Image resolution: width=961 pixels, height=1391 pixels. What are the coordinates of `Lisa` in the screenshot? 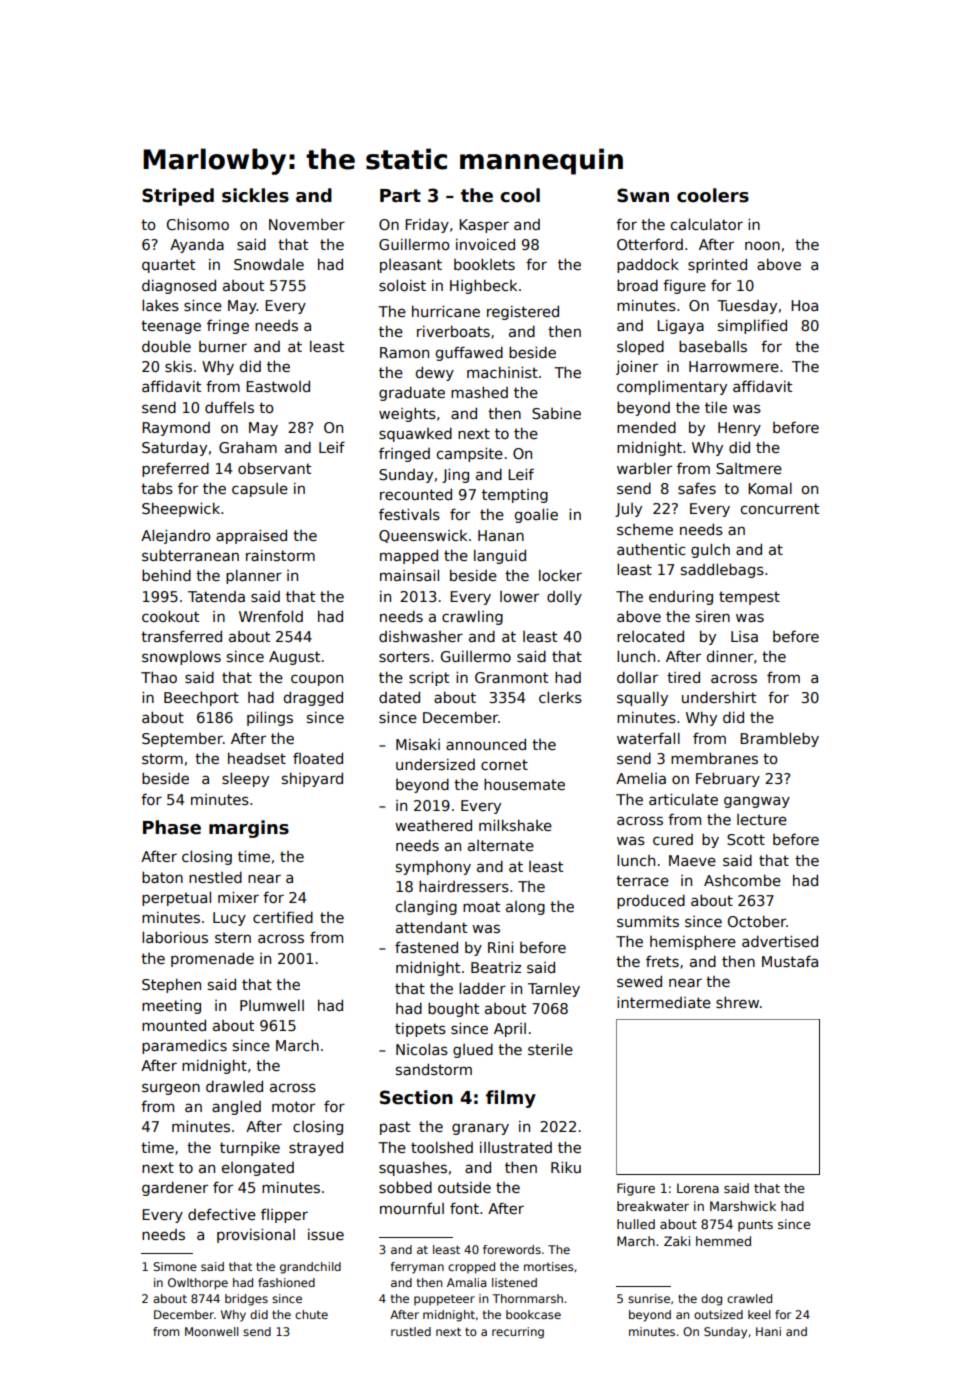 It's located at (744, 636).
